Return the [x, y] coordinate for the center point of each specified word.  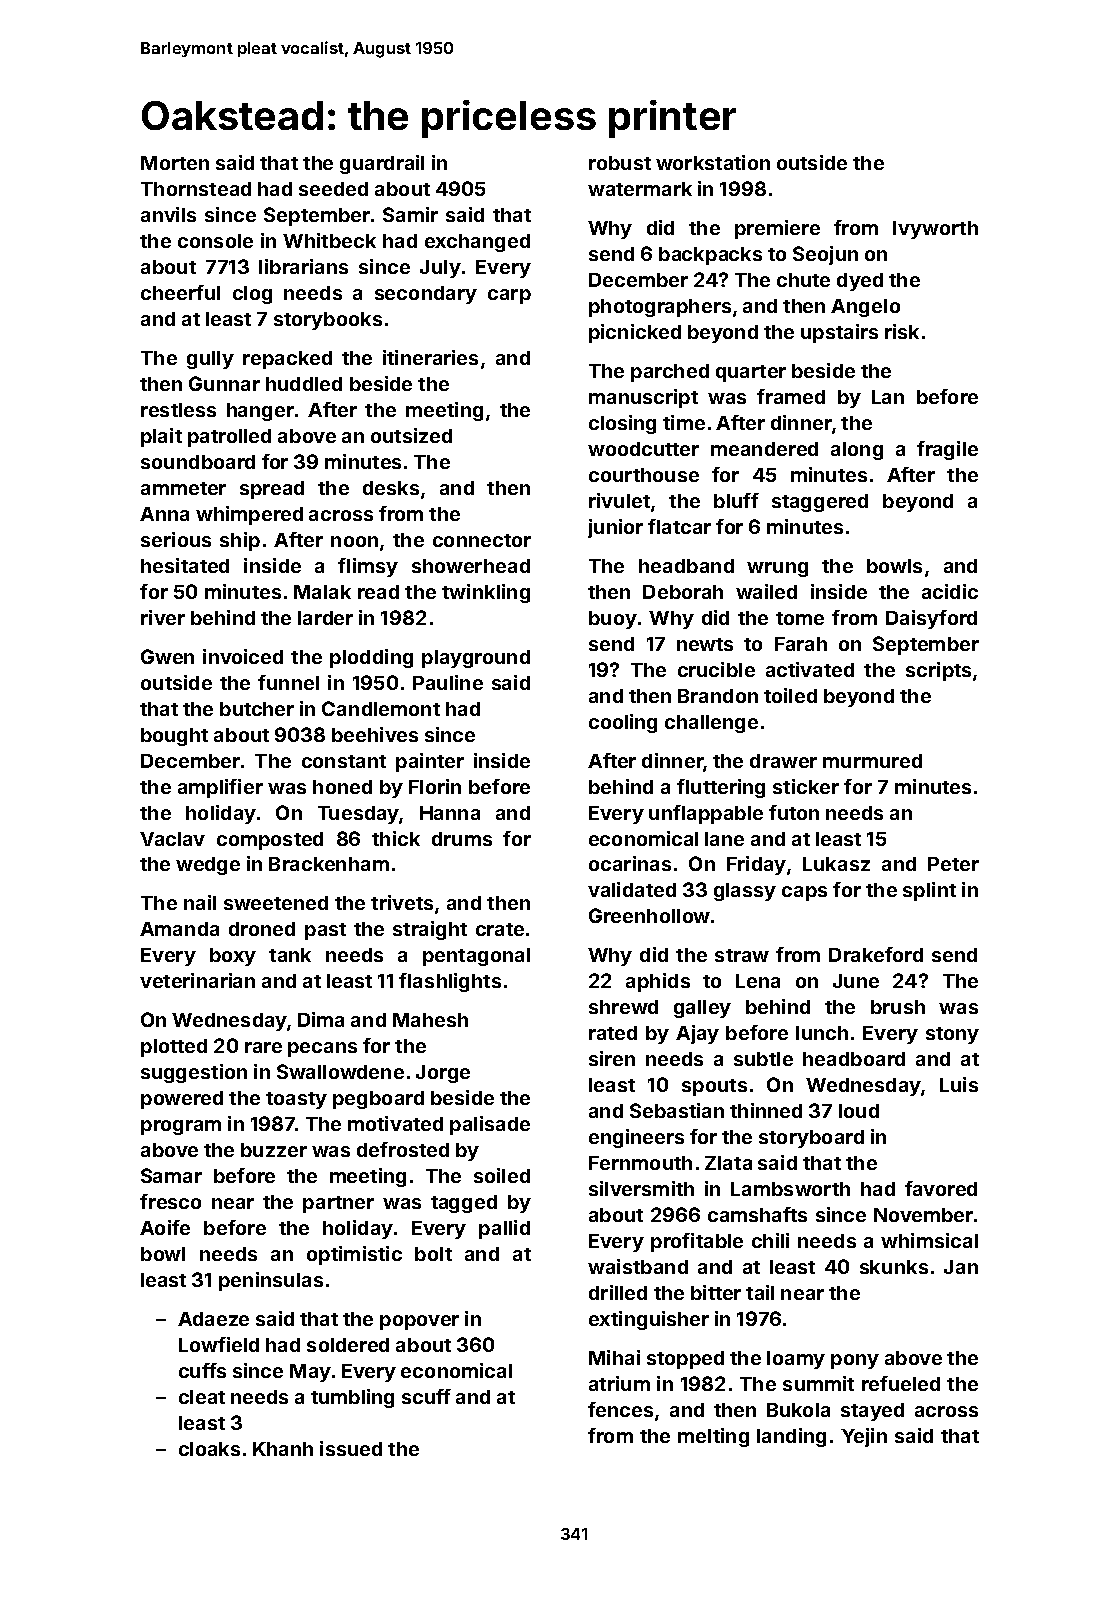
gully [210, 360]
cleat [202, 1397]
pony [855, 1361]
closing [622, 424]
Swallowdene [340, 1071]
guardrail [382, 164]
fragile [947, 450]
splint [929, 891]
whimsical [929, 1240]
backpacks [710, 256]
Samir [410, 214]
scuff [426, 1396]
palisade [490, 1125]
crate [500, 929]
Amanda [179, 929]
